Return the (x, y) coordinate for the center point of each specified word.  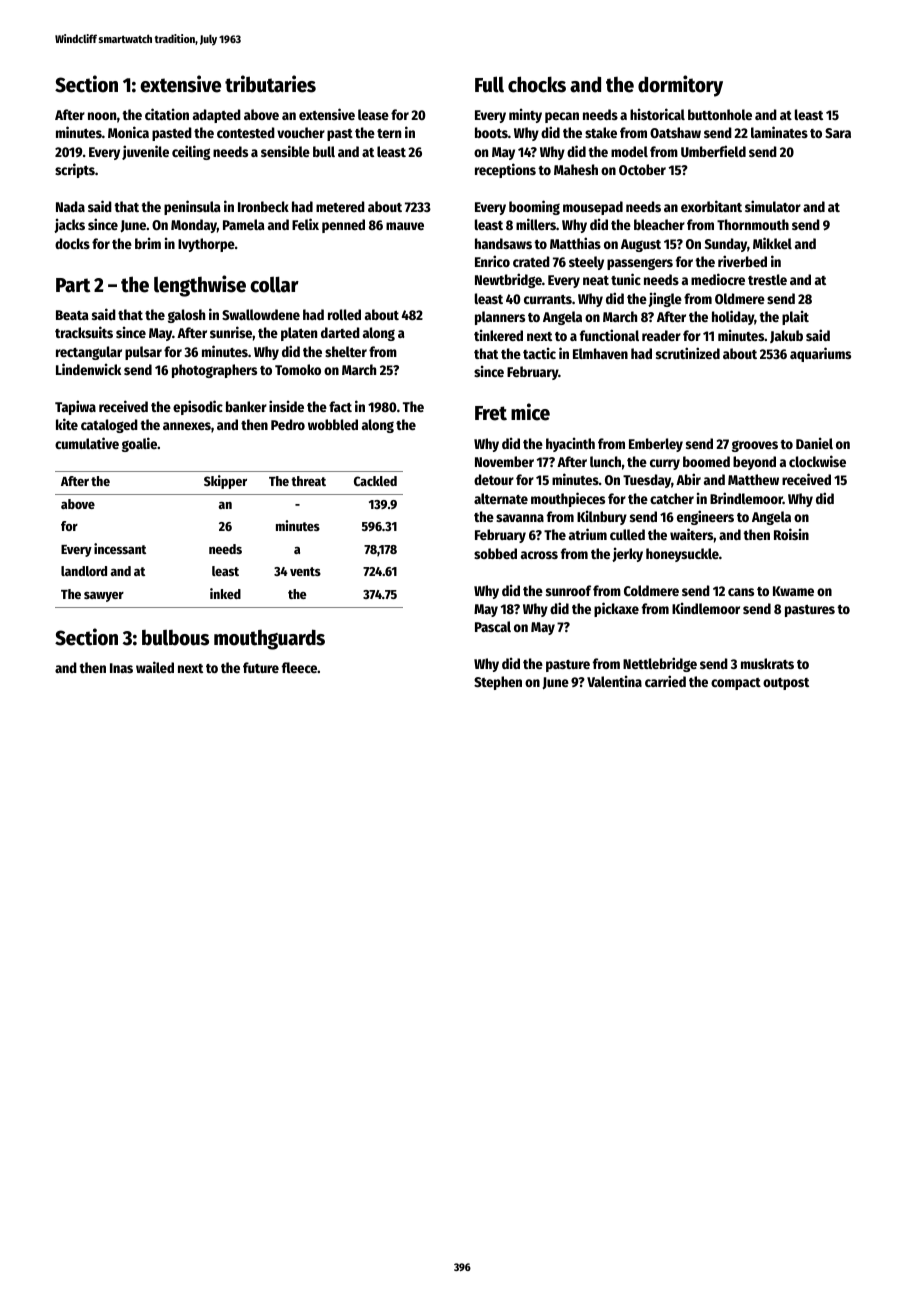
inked (225, 593)
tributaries (270, 84)
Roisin (791, 534)
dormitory (680, 86)
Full (489, 84)
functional (609, 335)
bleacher (659, 224)
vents (305, 571)
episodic (198, 407)
